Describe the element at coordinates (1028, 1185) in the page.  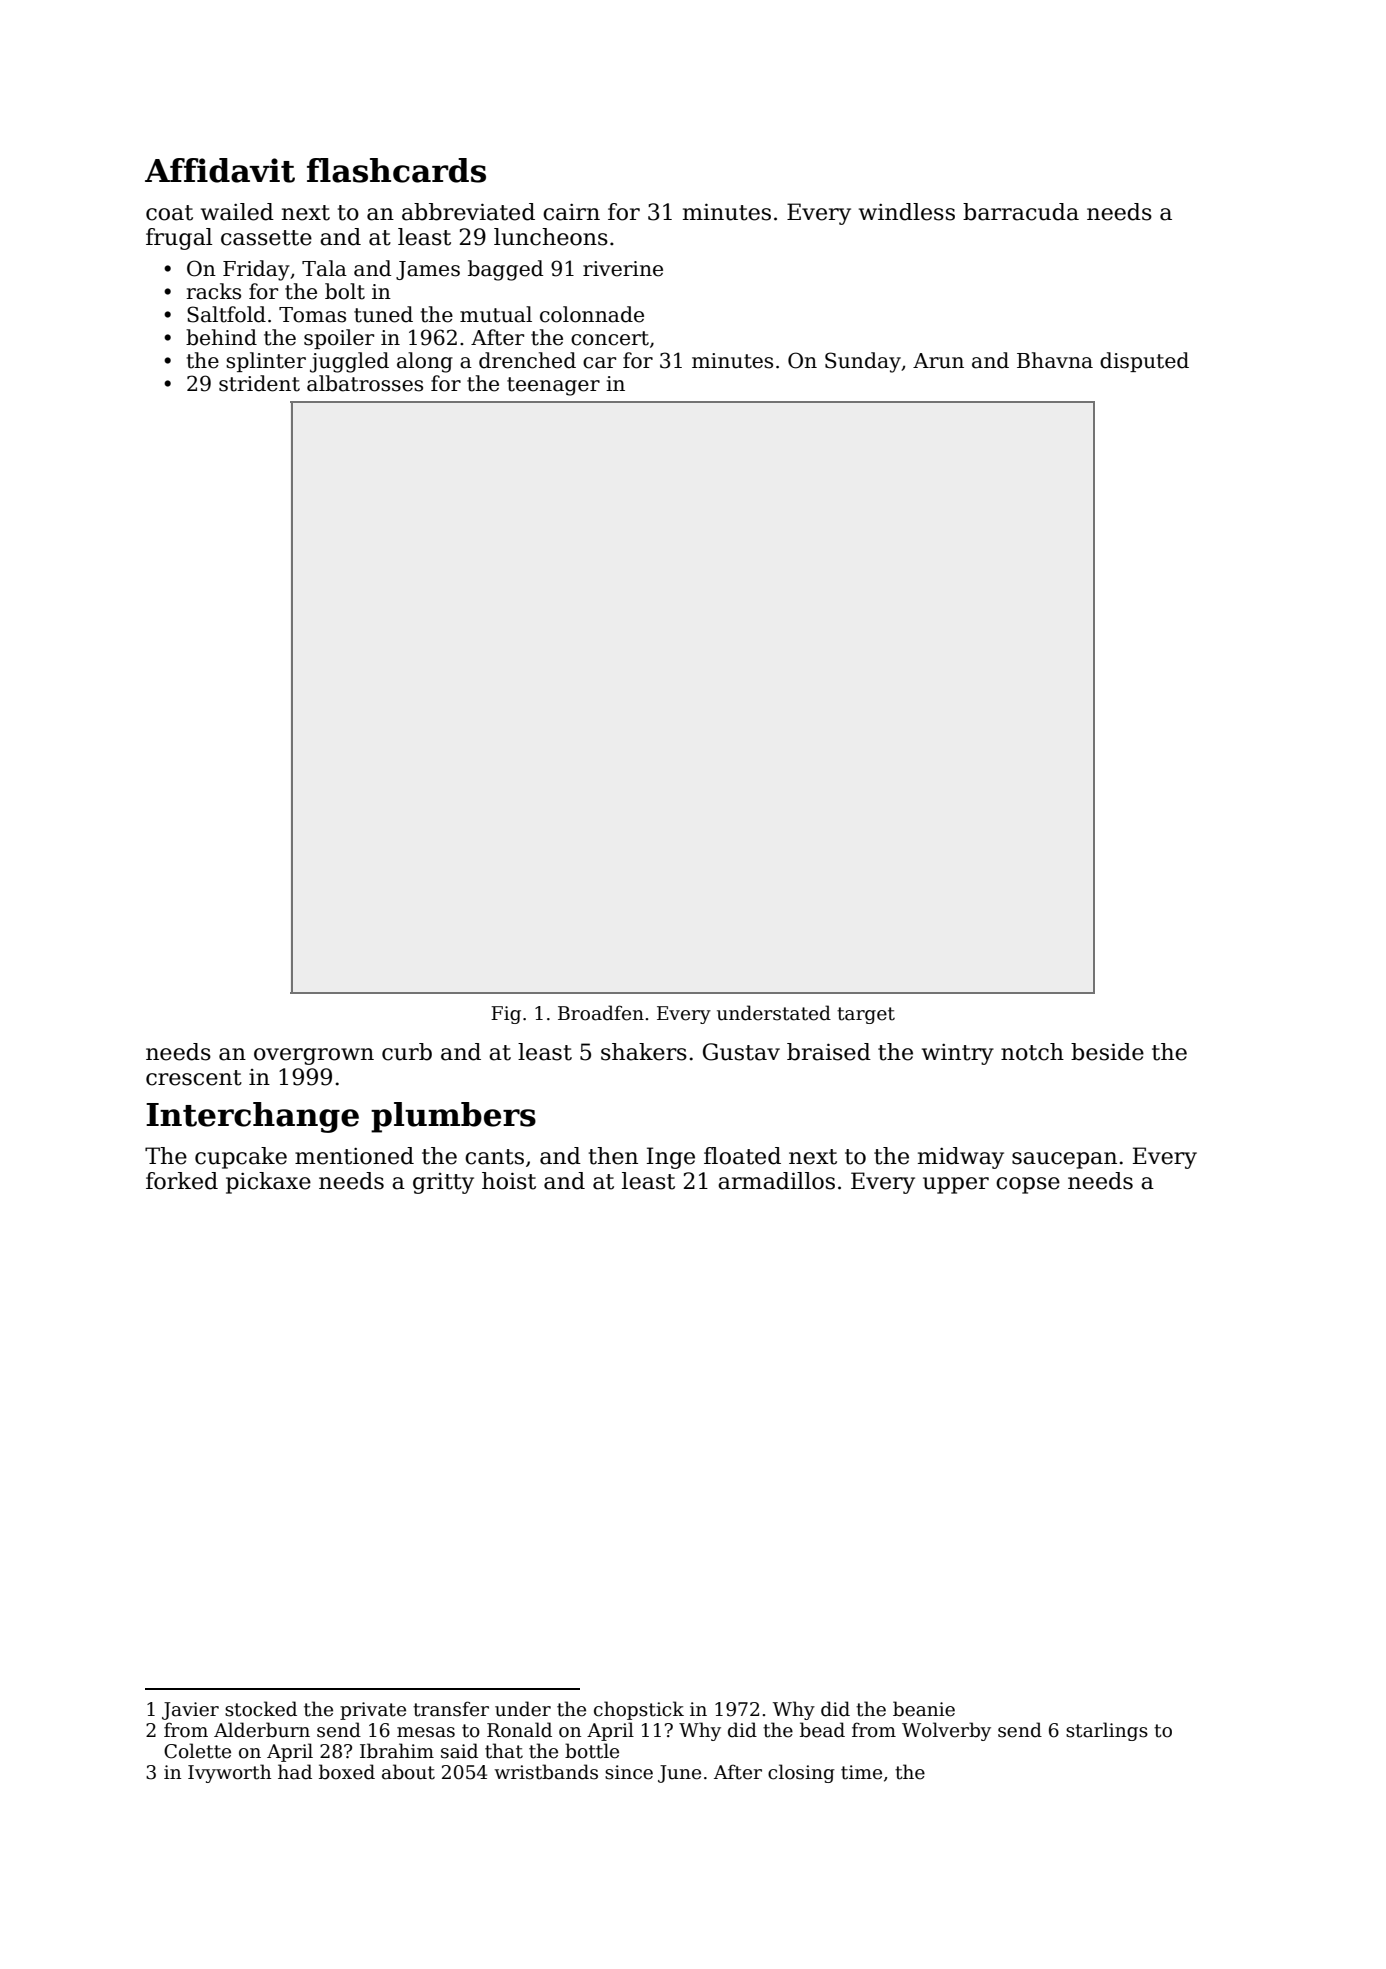
I see `copse` at that location.
